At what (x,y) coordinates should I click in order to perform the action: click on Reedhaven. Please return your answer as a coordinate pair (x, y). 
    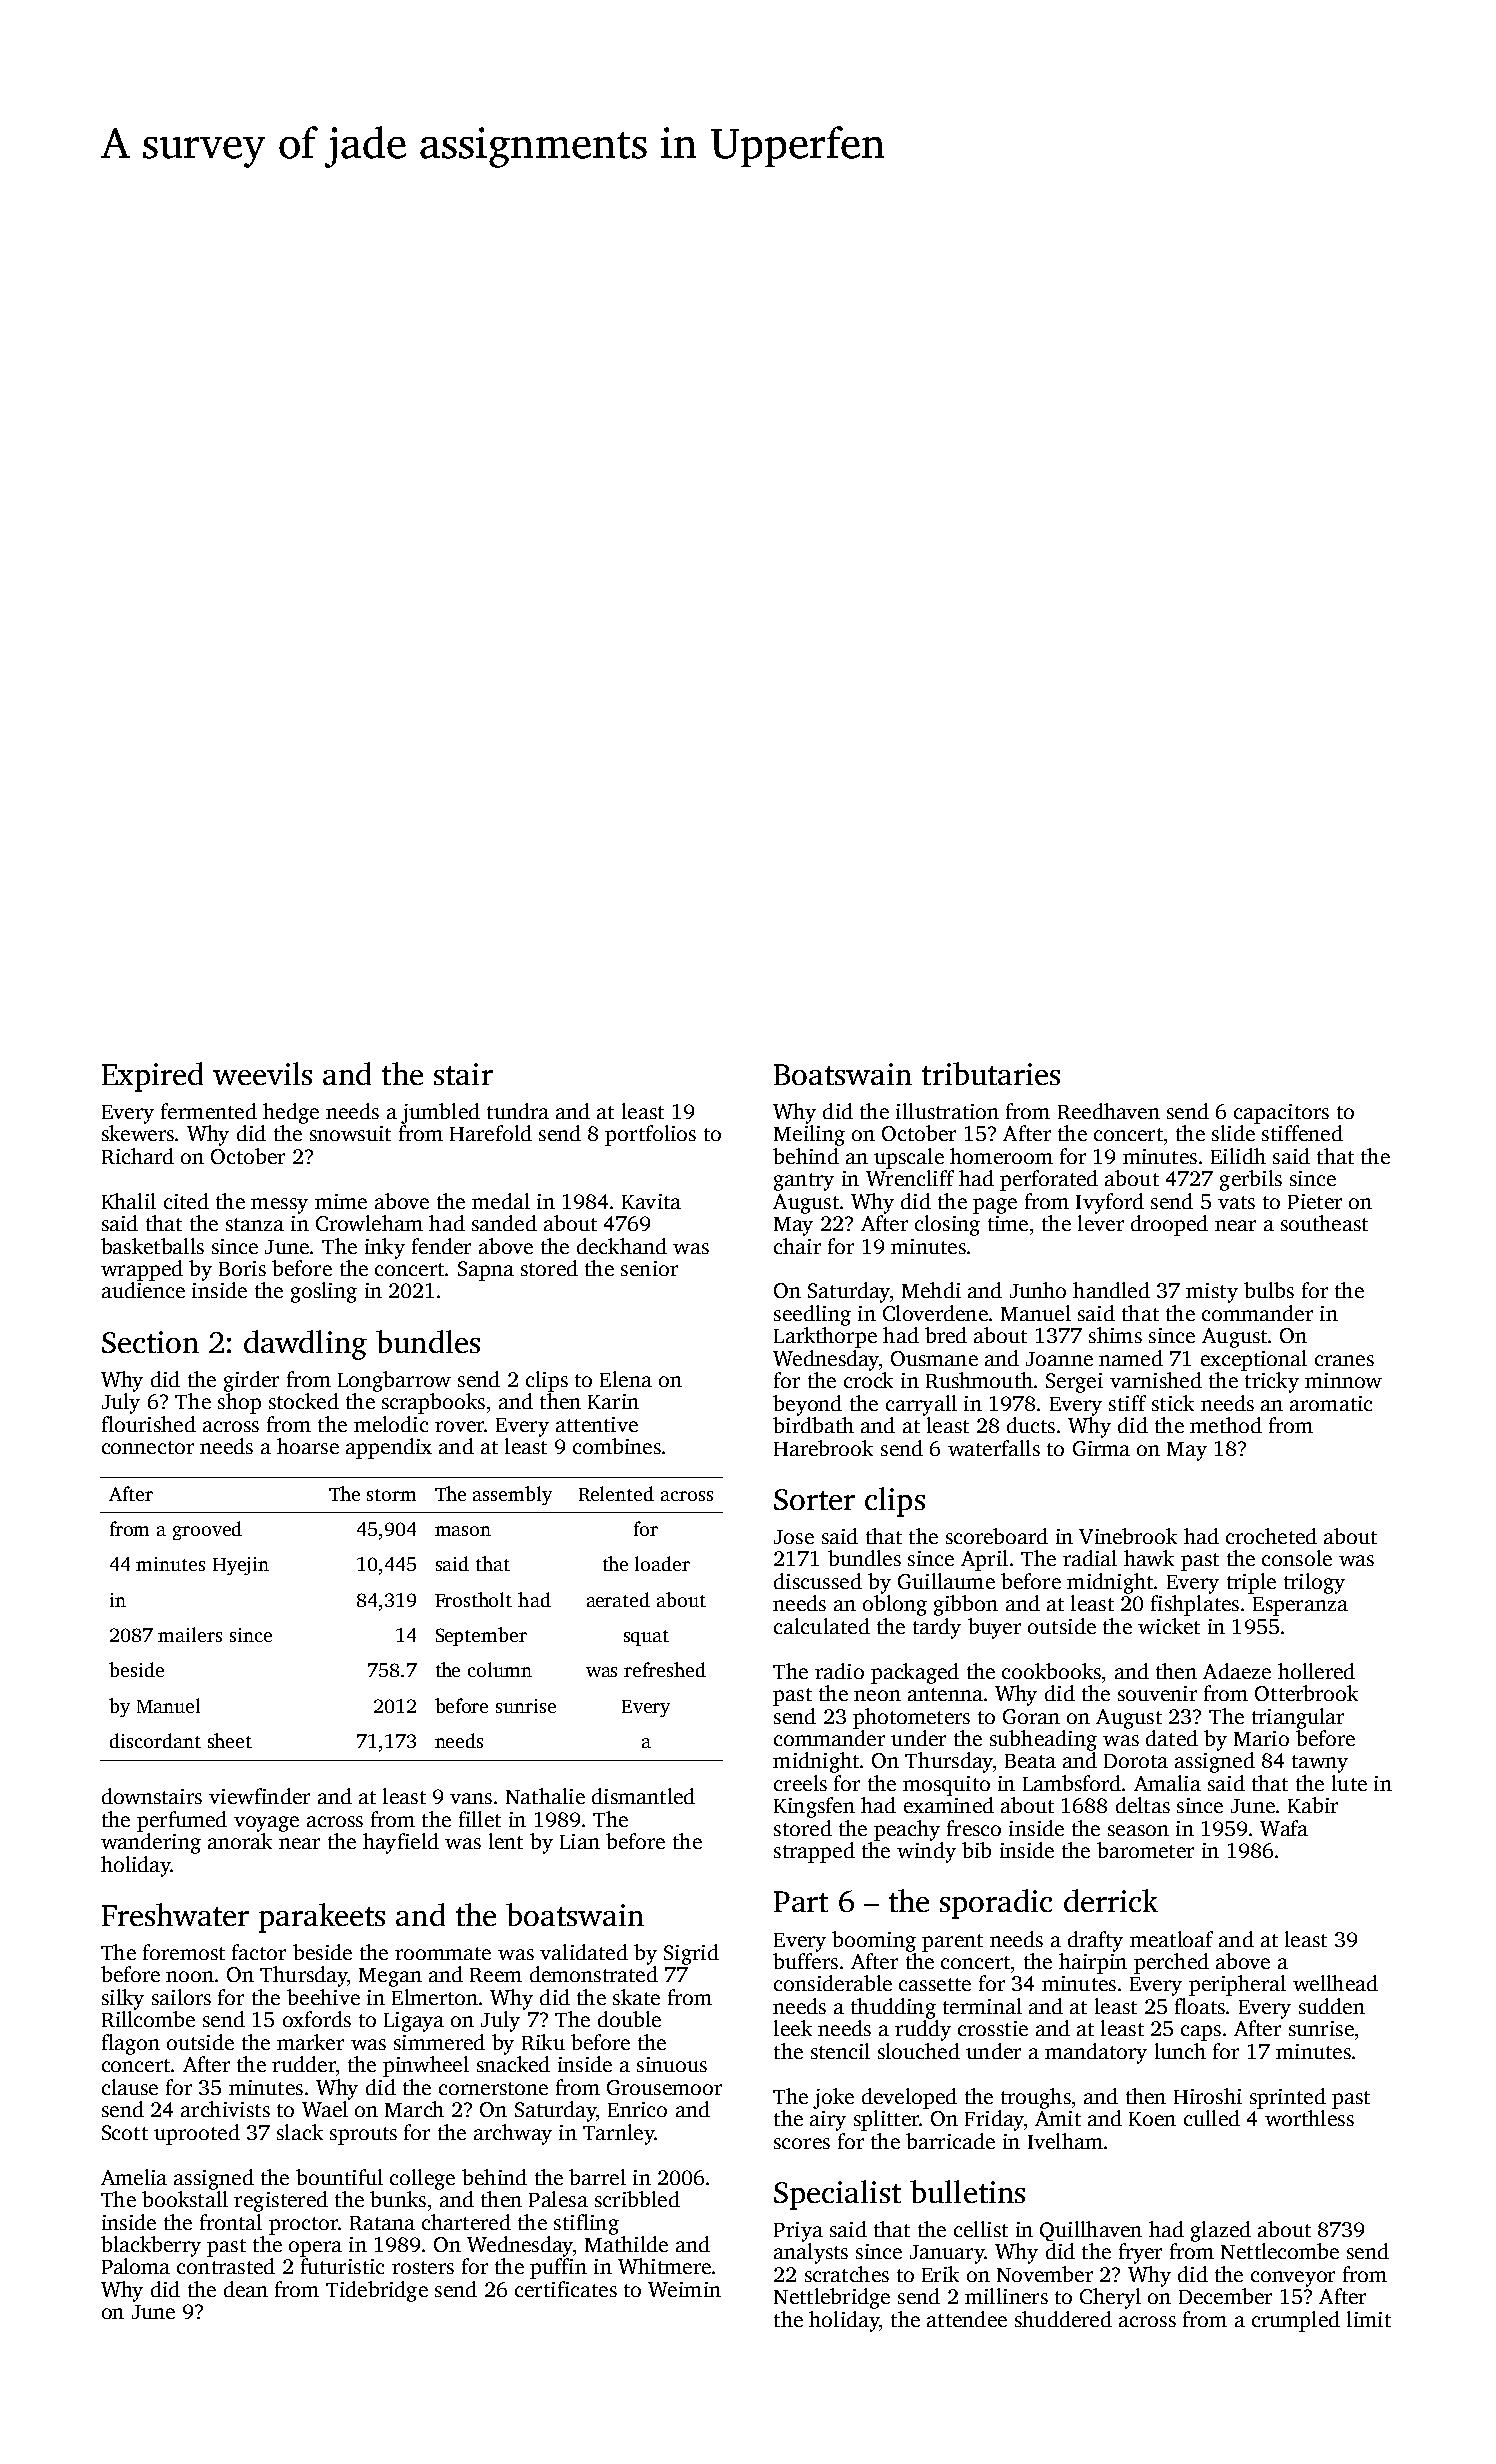
    Looking at the image, I should click on (1109, 1111).
